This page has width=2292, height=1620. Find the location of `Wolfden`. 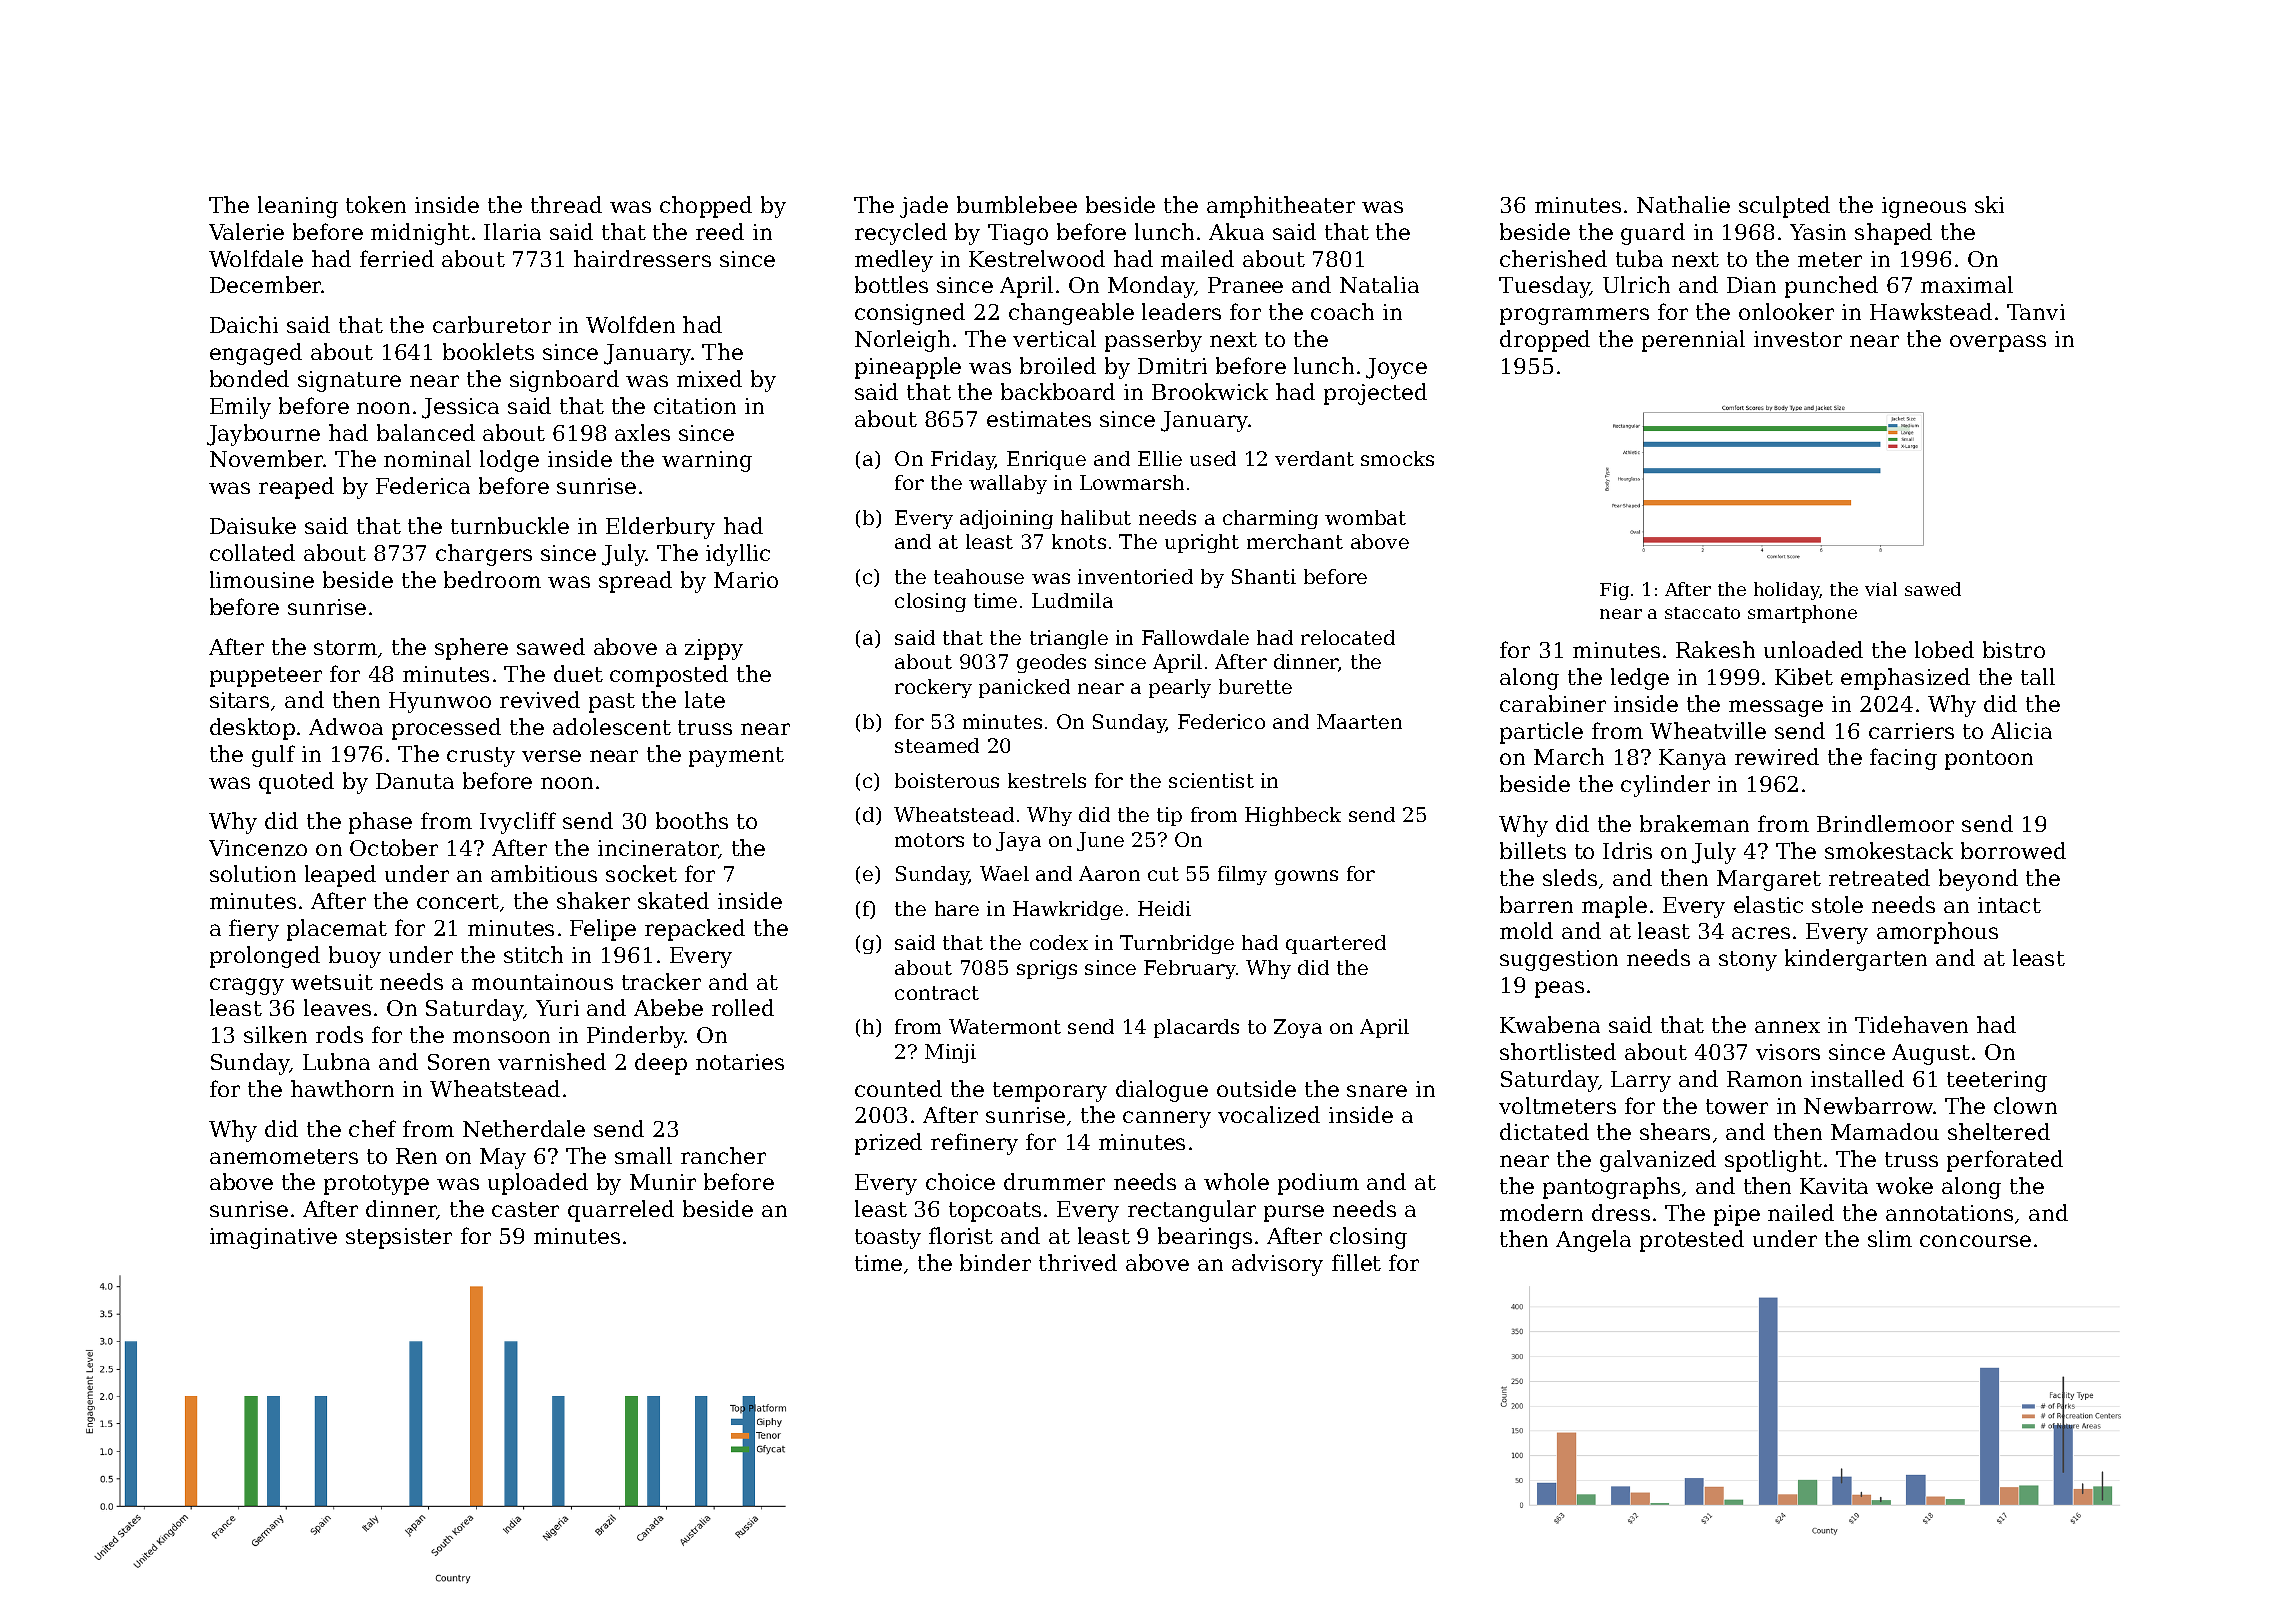

Wolfden is located at coordinates (630, 324).
